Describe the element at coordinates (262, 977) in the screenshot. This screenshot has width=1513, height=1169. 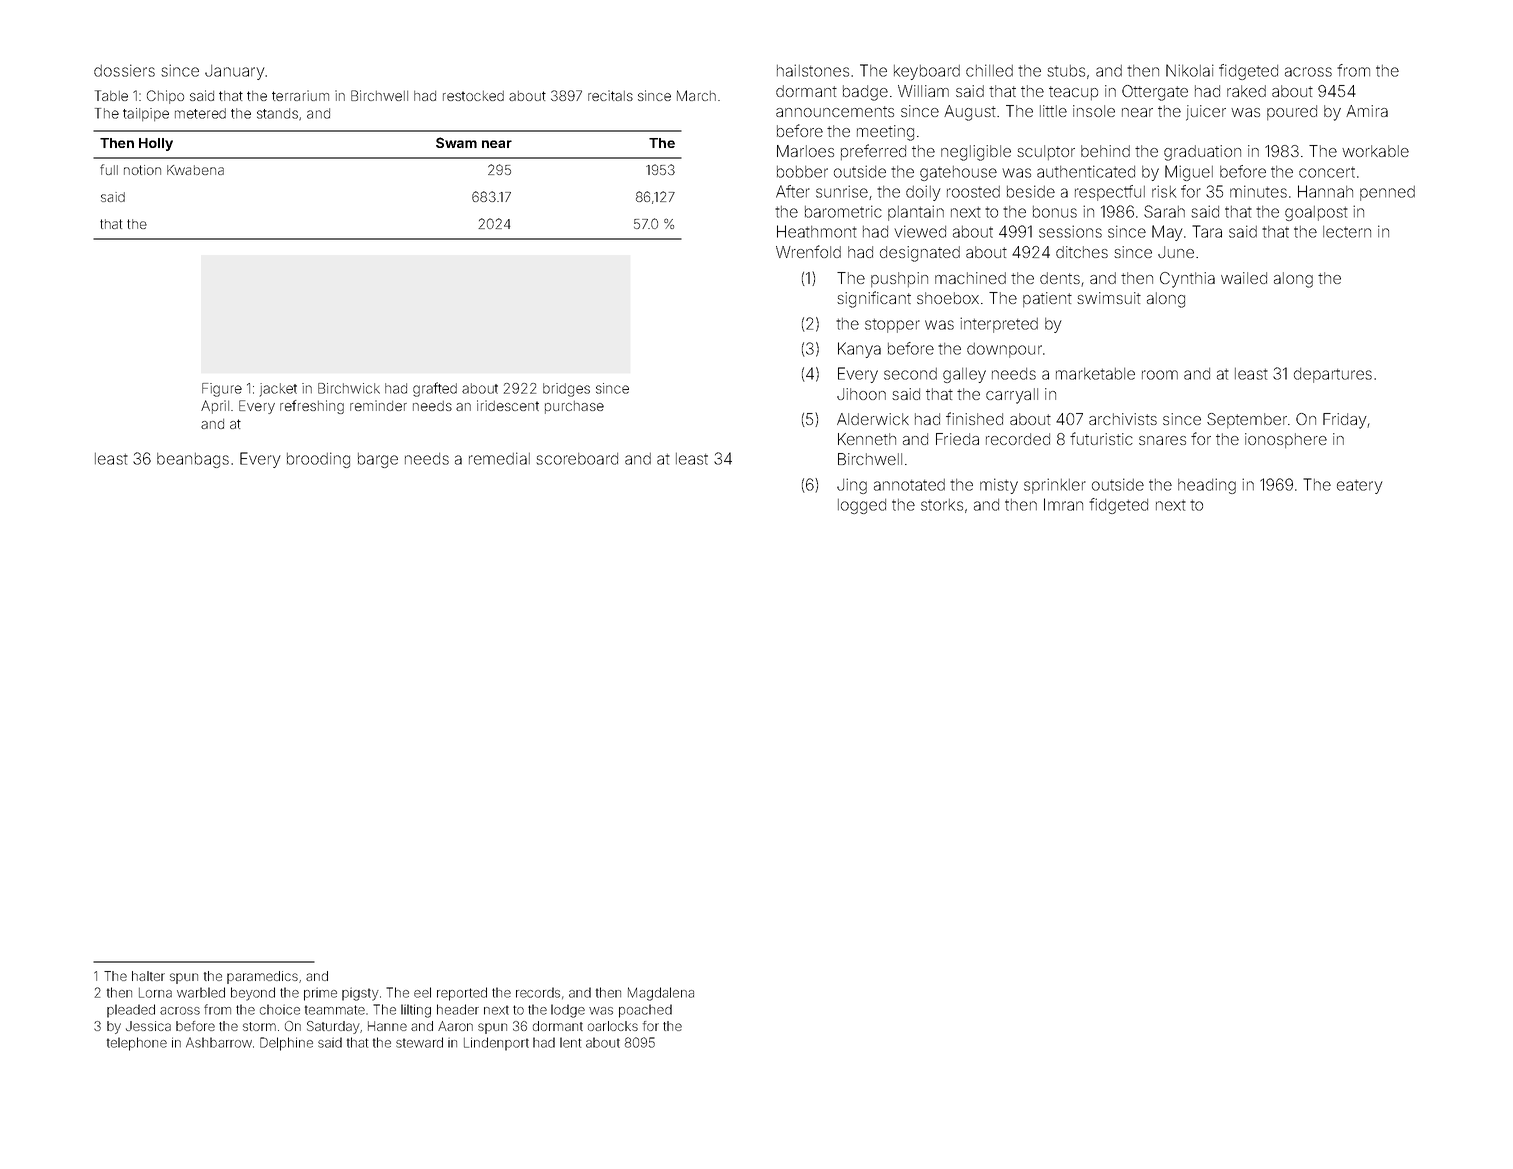
I see `paramedics` at that location.
